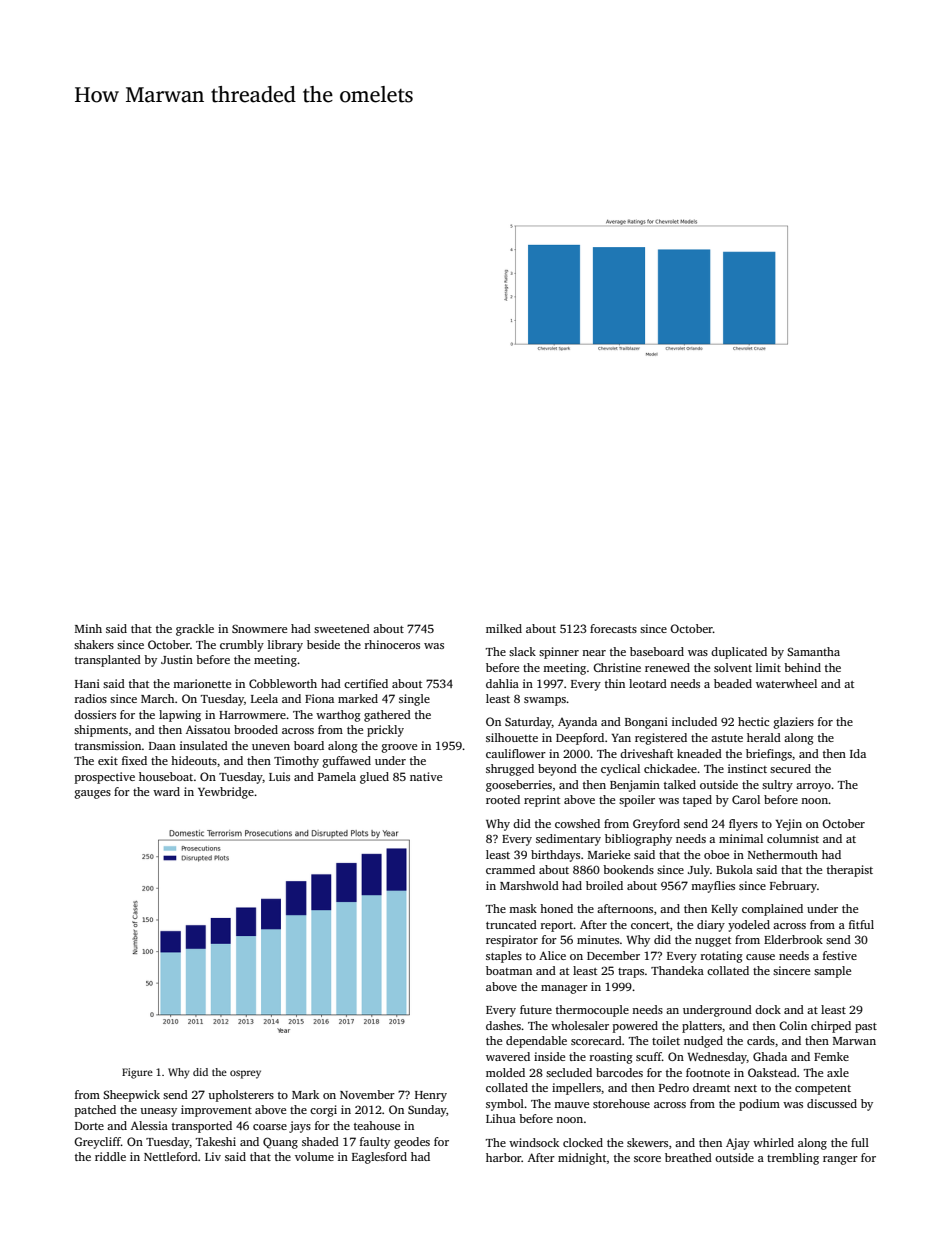 This screenshot has height=1233, width=952. Describe the element at coordinates (577, 723) in the screenshot. I see `Ayanda` at that location.
